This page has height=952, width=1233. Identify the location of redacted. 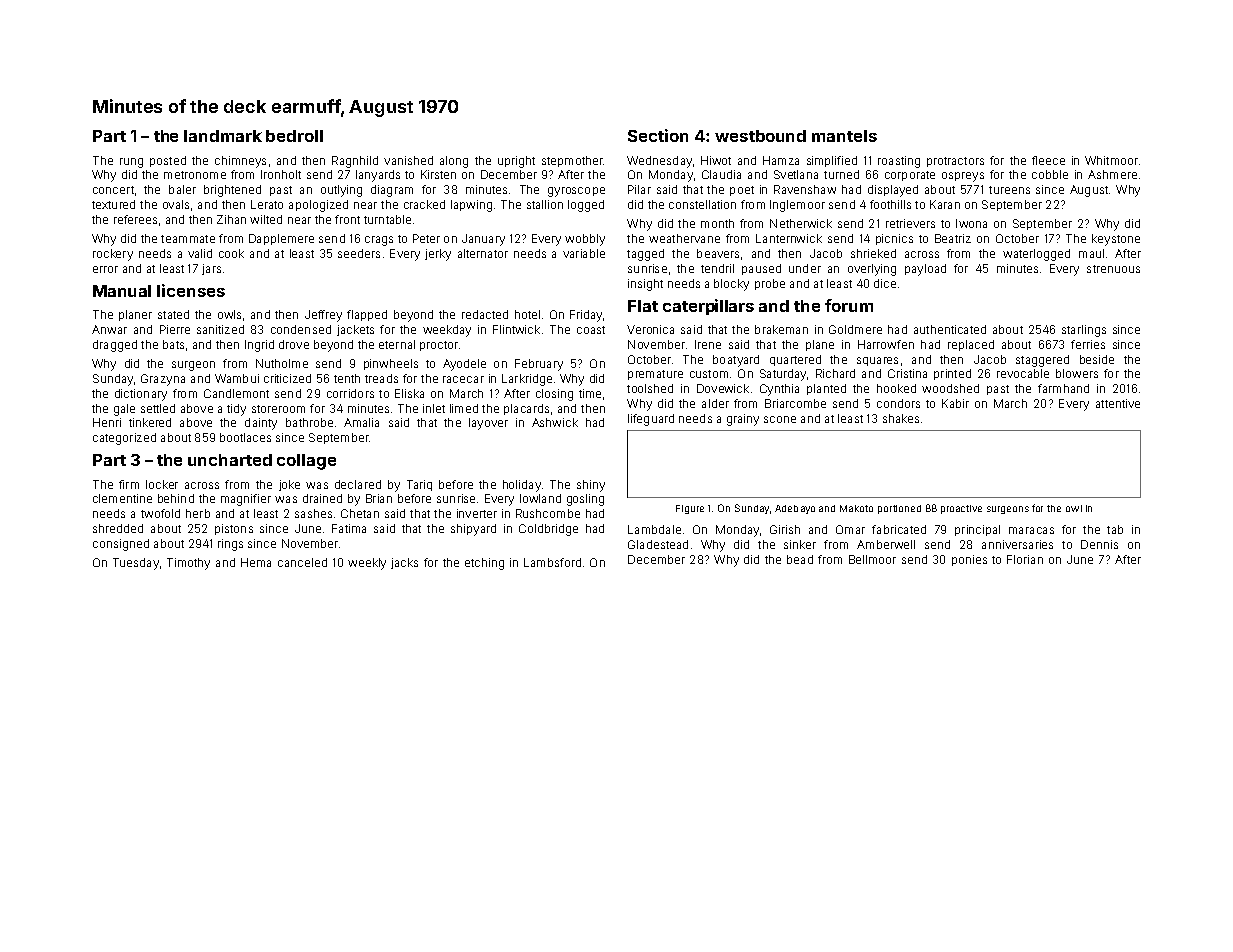
(485, 314).
